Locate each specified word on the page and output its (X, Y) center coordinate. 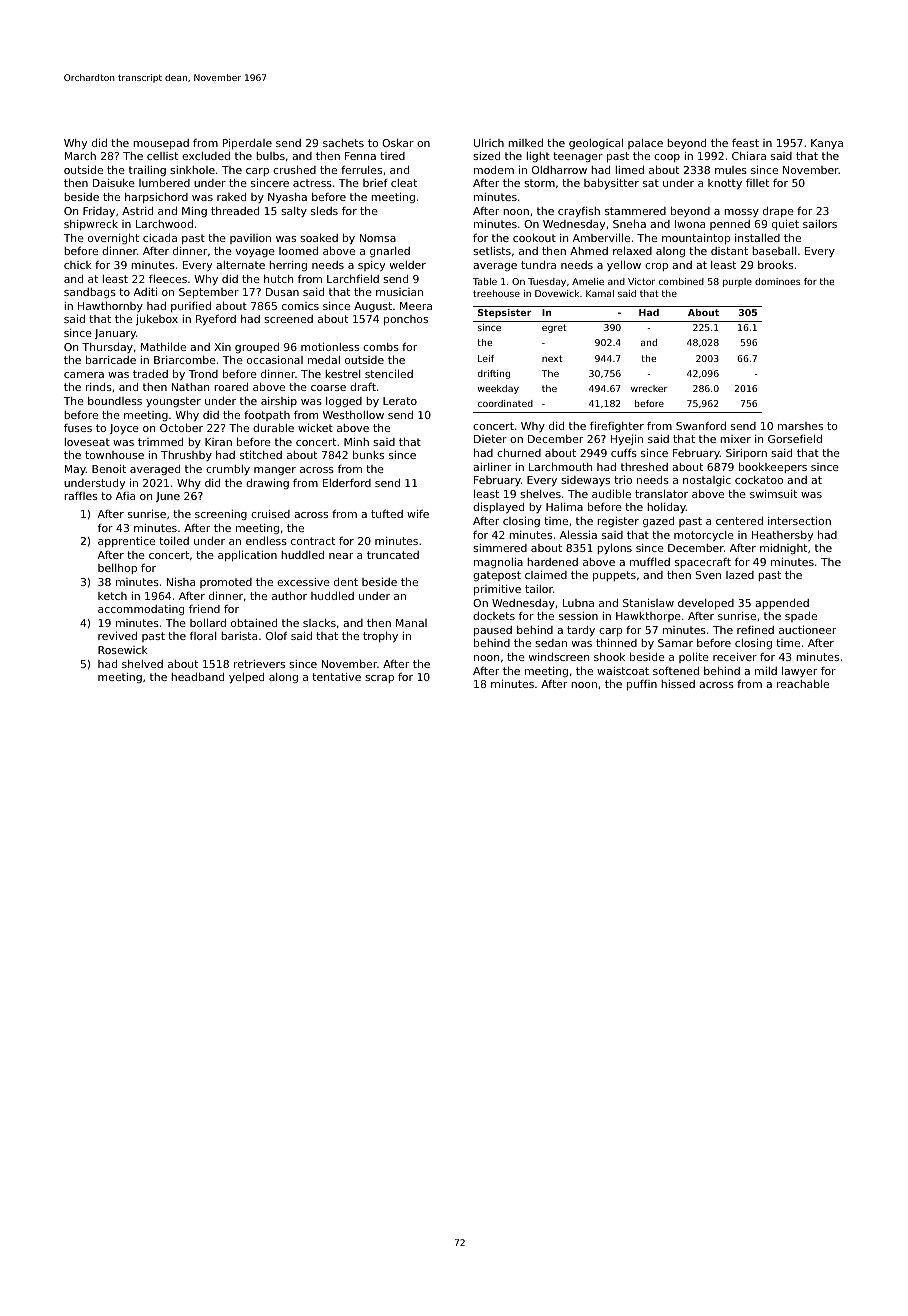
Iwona (690, 224)
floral (203, 636)
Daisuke (114, 183)
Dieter (490, 439)
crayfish (579, 211)
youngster (173, 402)
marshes (800, 426)
